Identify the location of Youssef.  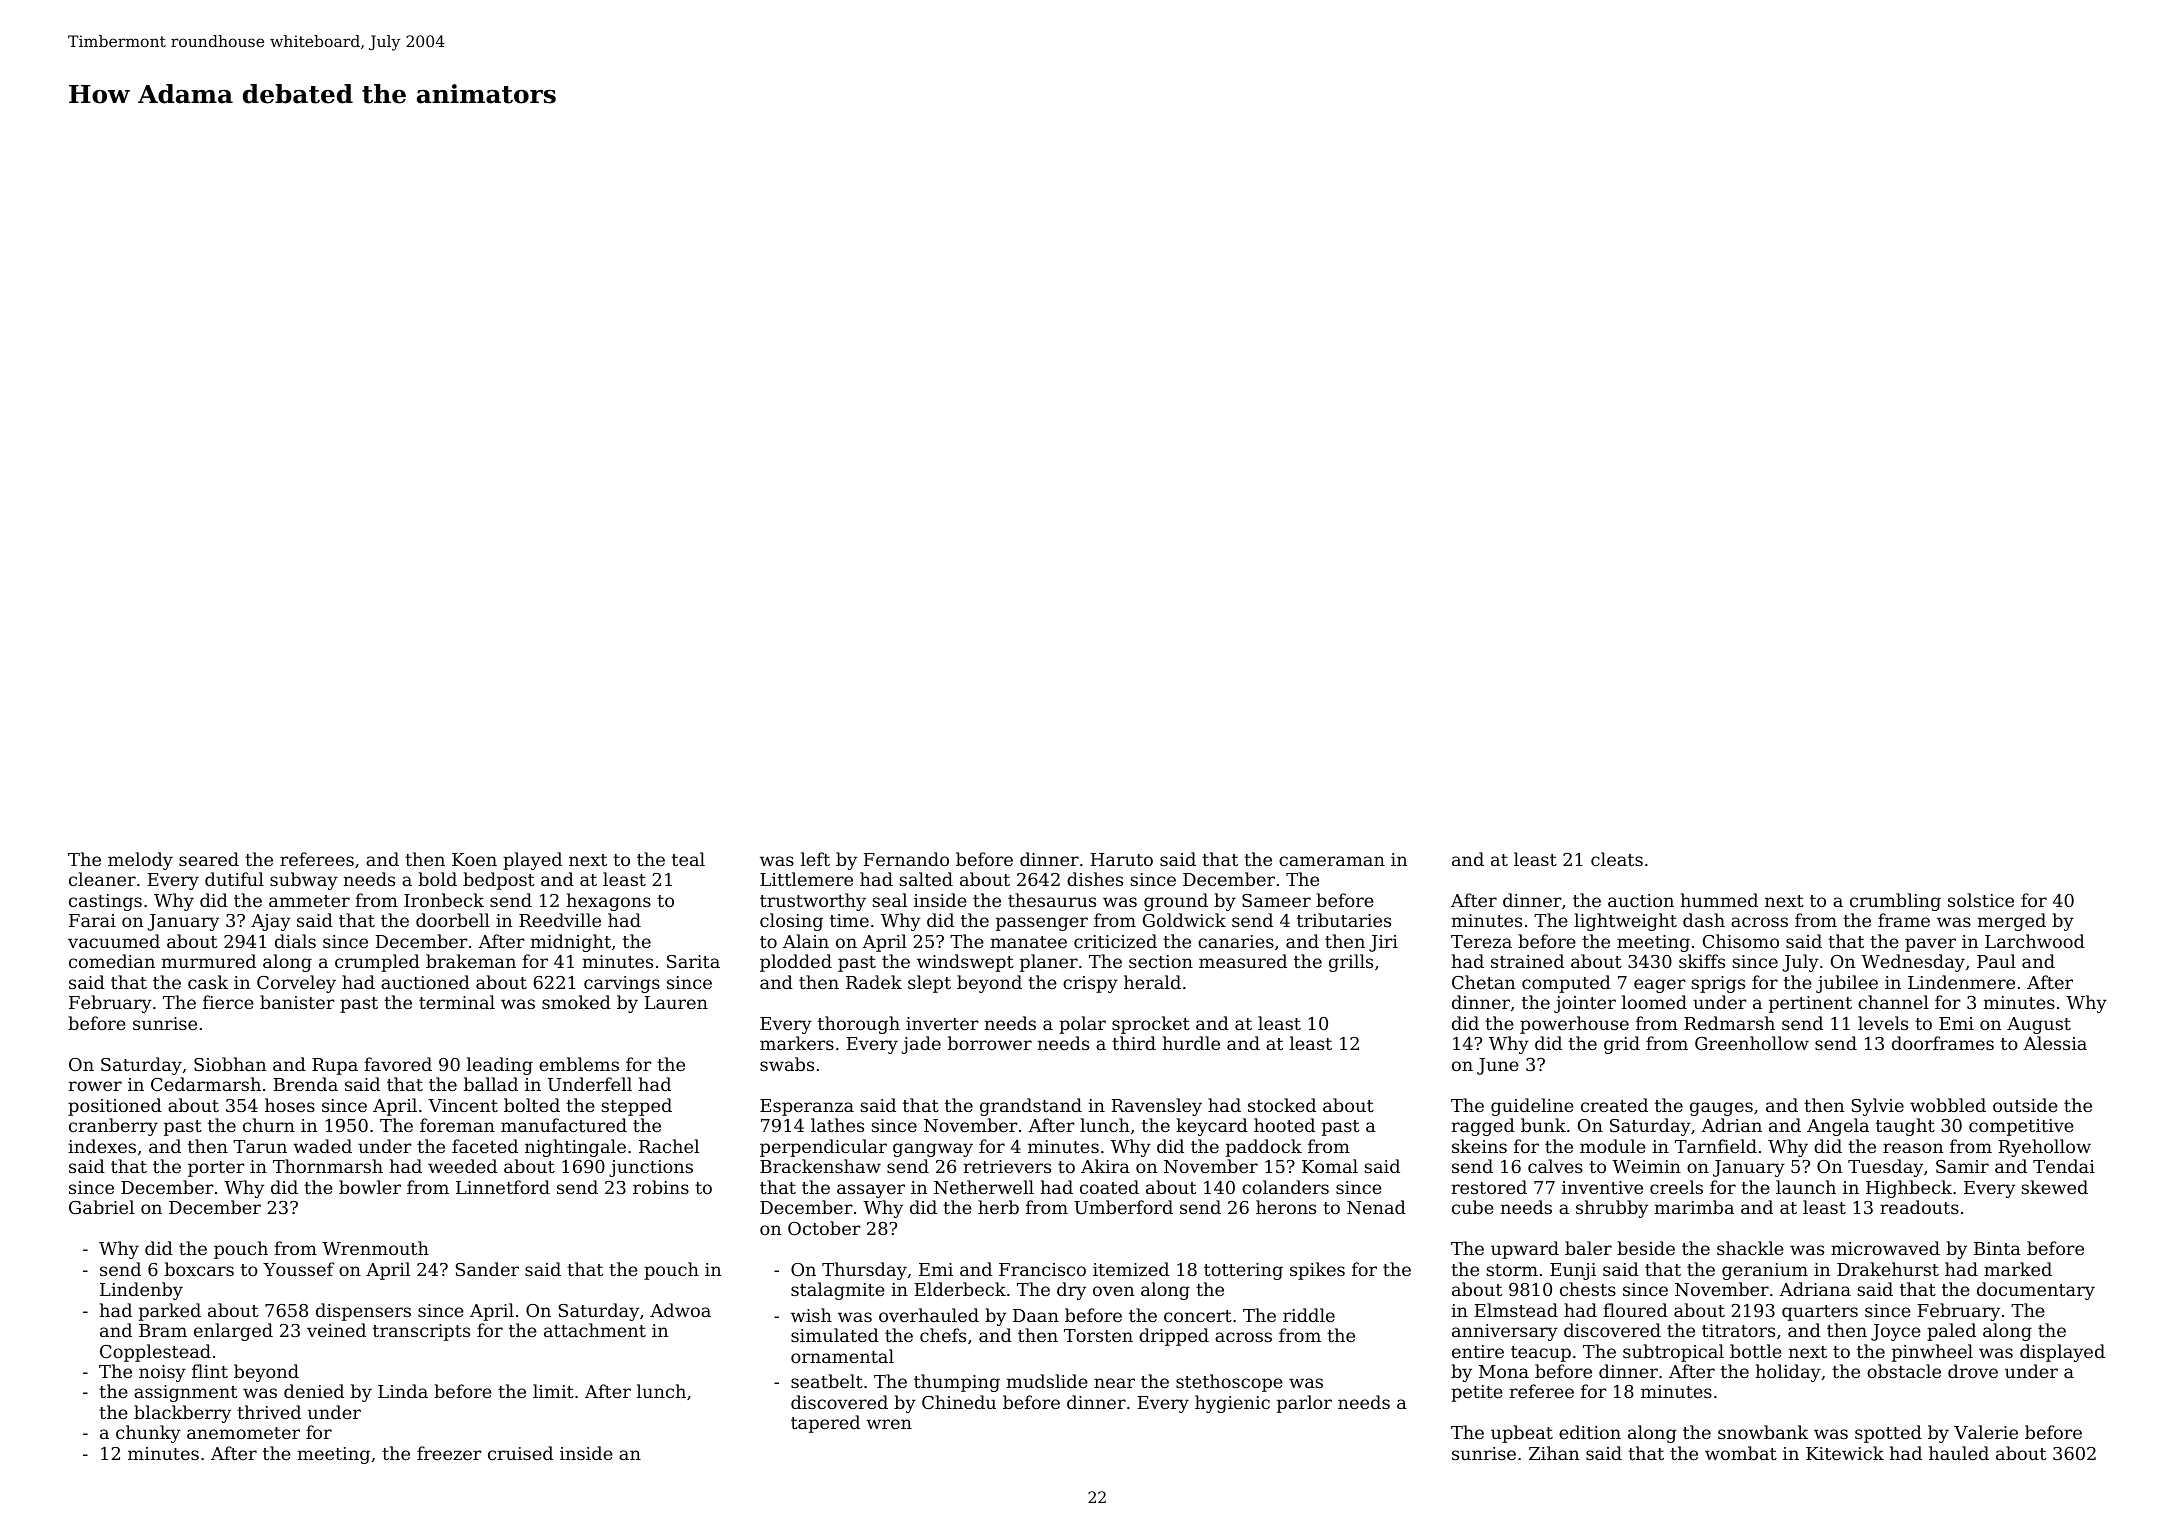
(298, 1269).
